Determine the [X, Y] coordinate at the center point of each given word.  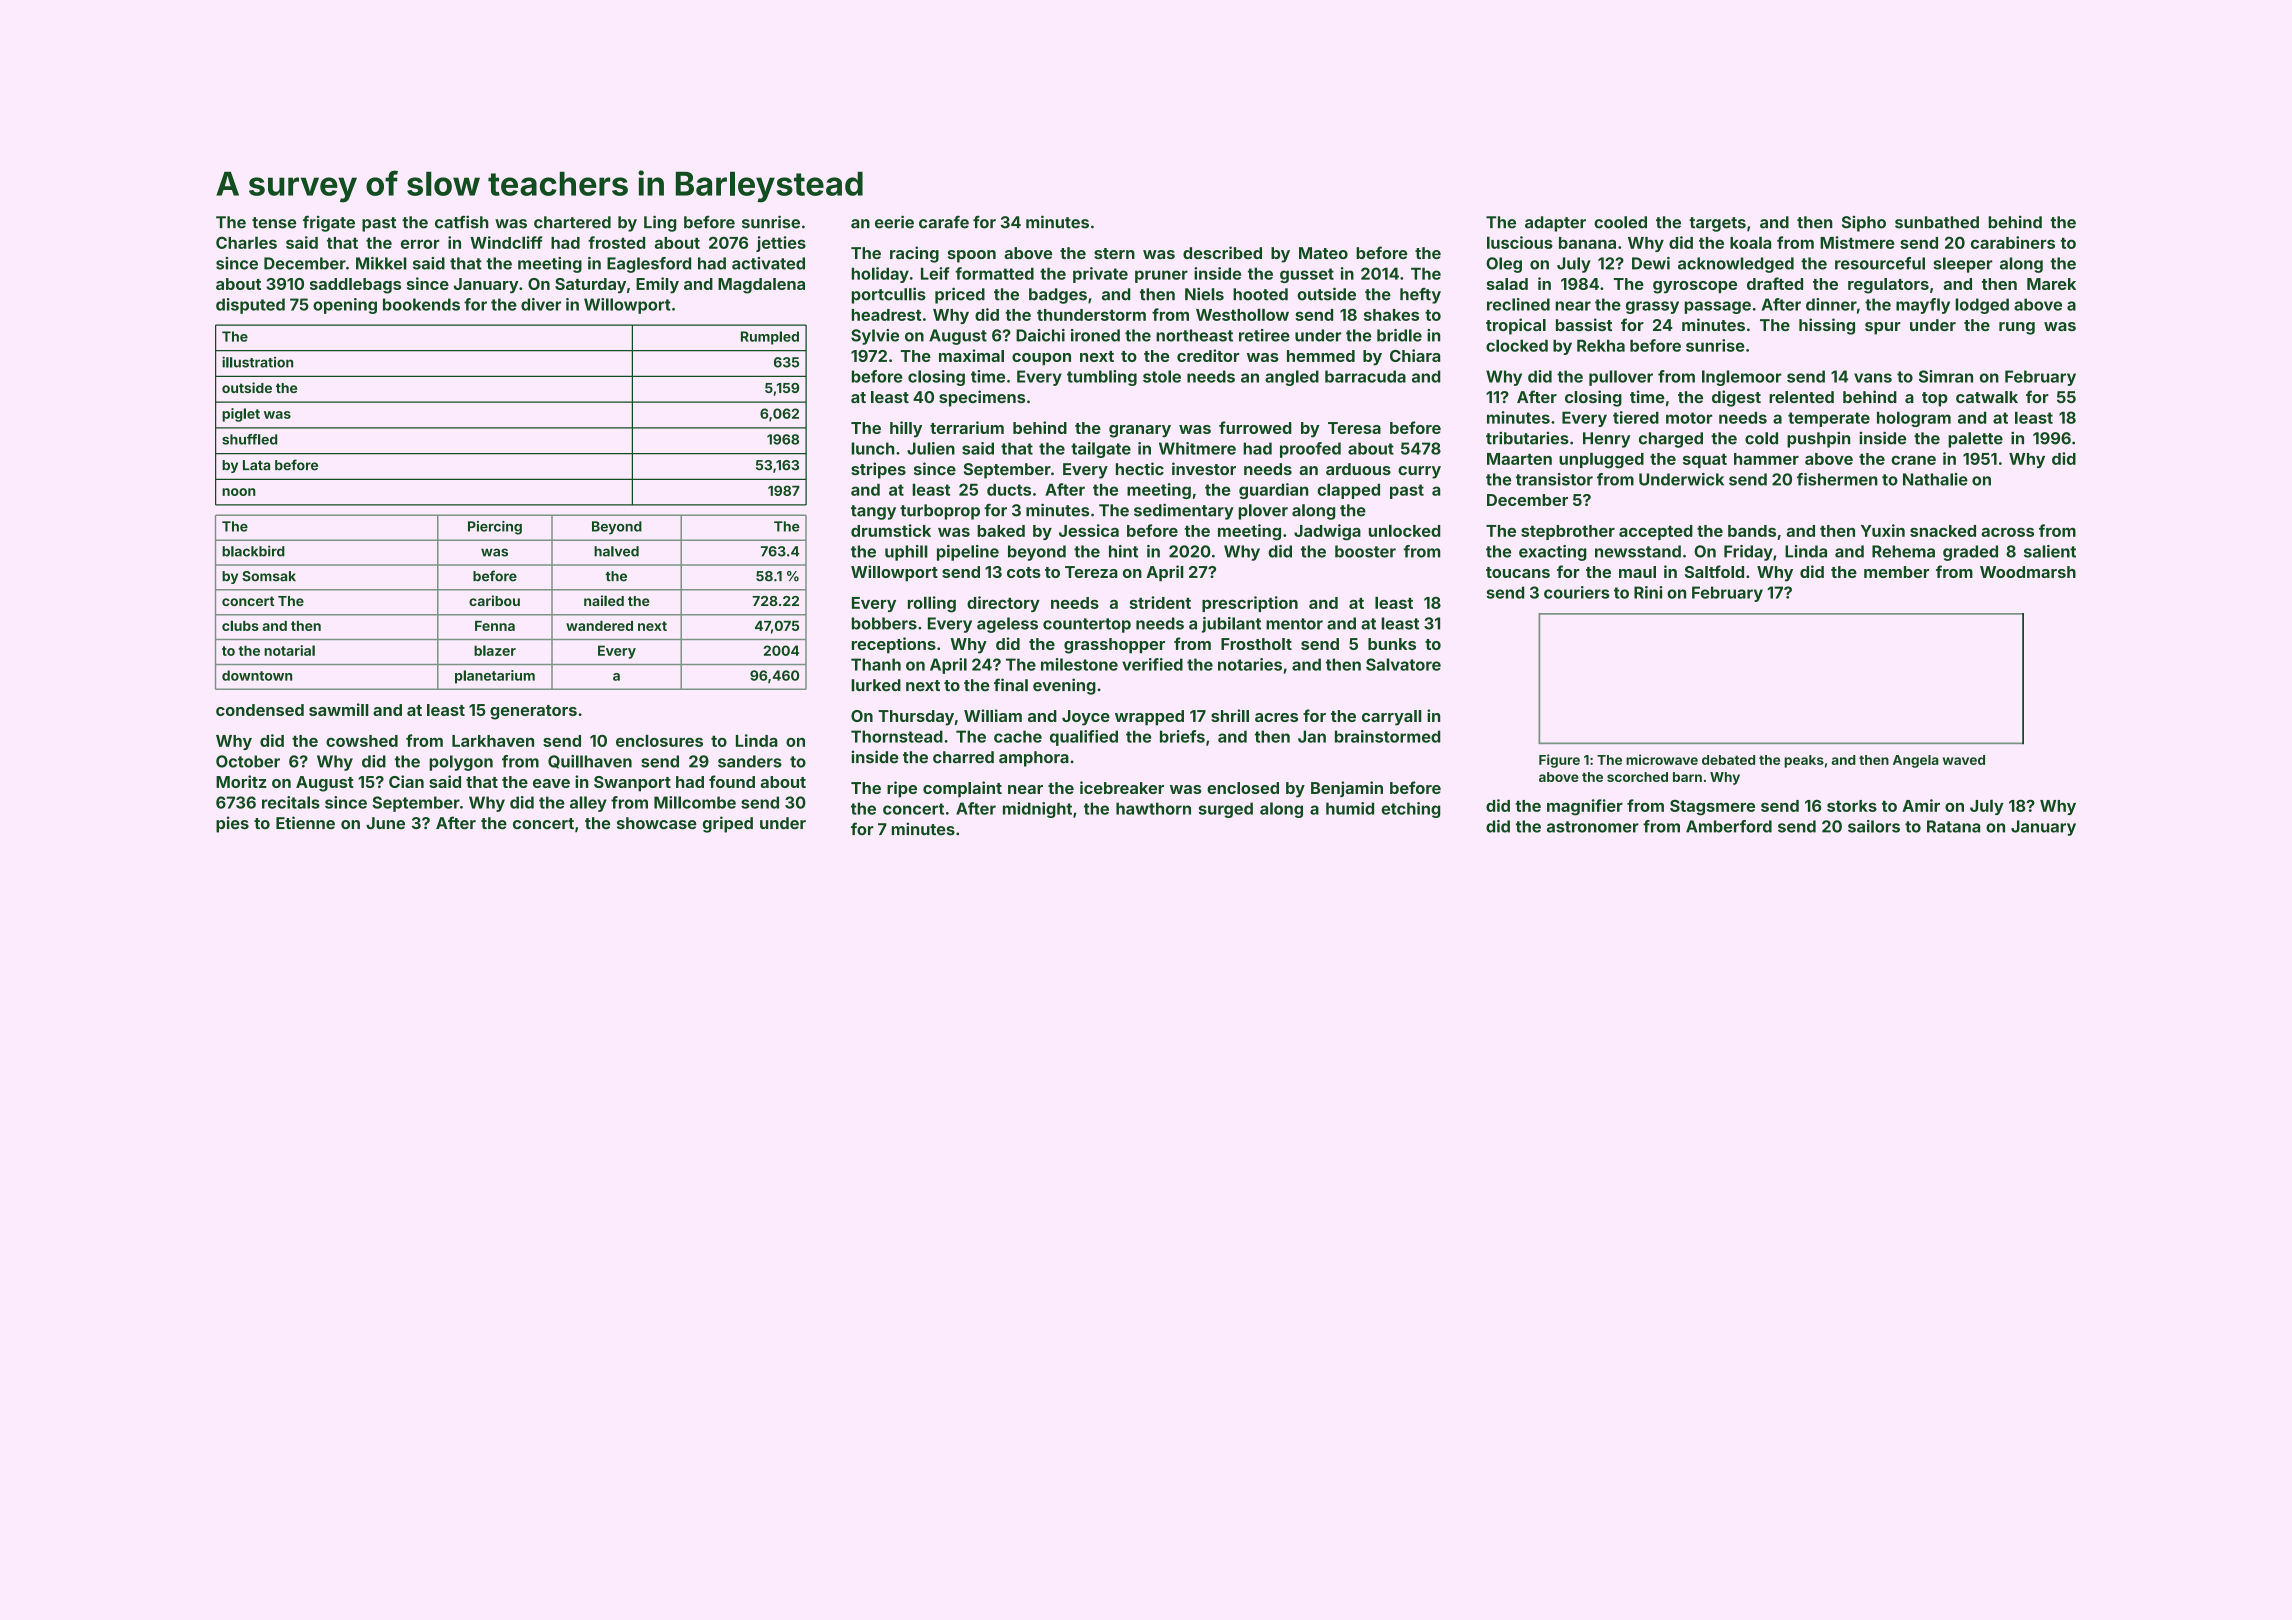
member [1896, 572]
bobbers [884, 623]
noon [239, 492]
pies [232, 824]
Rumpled [770, 338]
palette [1975, 440]
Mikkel [381, 263]
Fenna [495, 626]
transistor [1554, 479]
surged [1225, 810]
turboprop [940, 512]
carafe [944, 222]
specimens [982, 398]
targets [1717, 224]
